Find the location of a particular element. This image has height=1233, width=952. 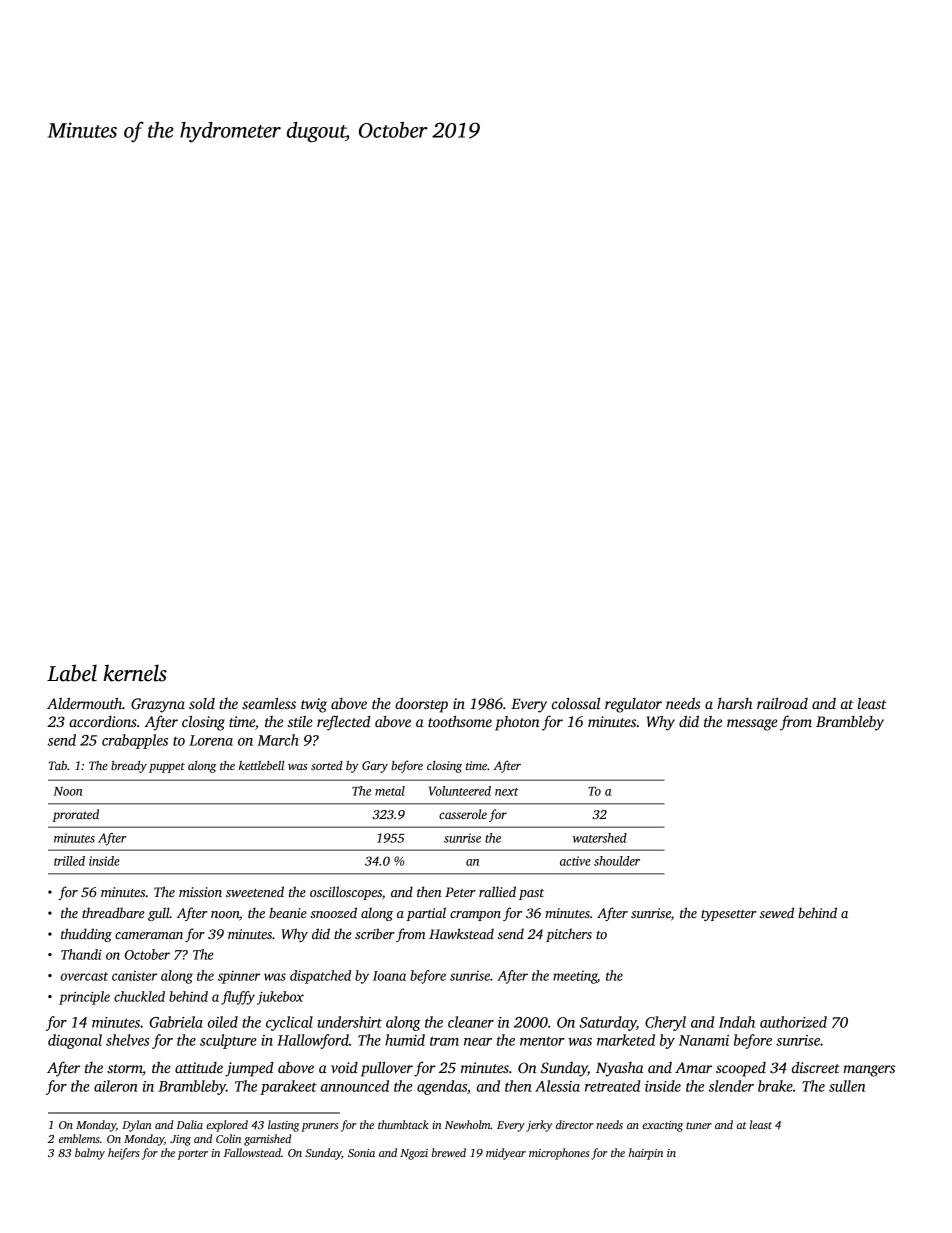

sullen is located at coordinates (847, 1086).
